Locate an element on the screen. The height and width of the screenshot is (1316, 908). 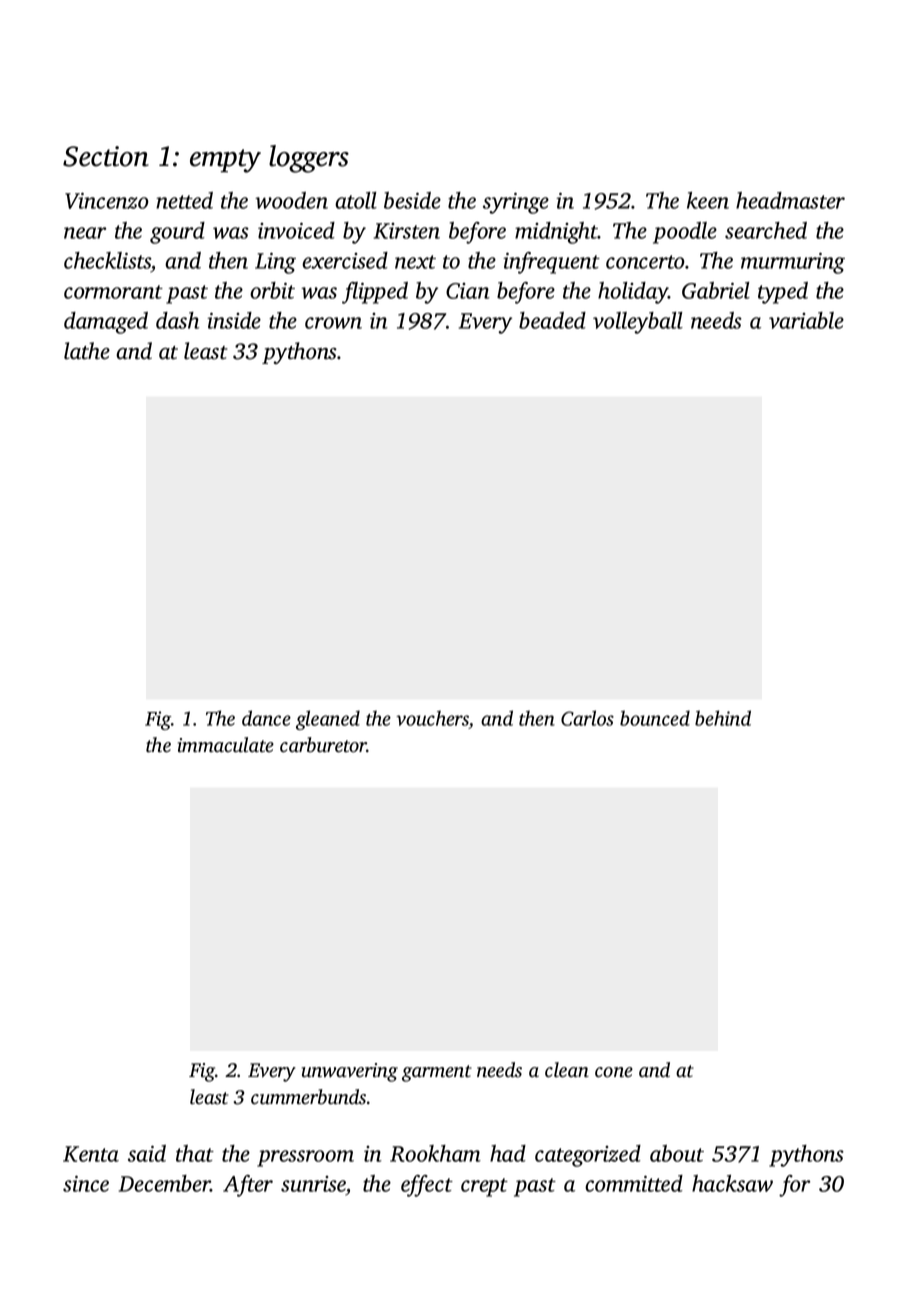
Carlos is located at coordinates (587, 718).
